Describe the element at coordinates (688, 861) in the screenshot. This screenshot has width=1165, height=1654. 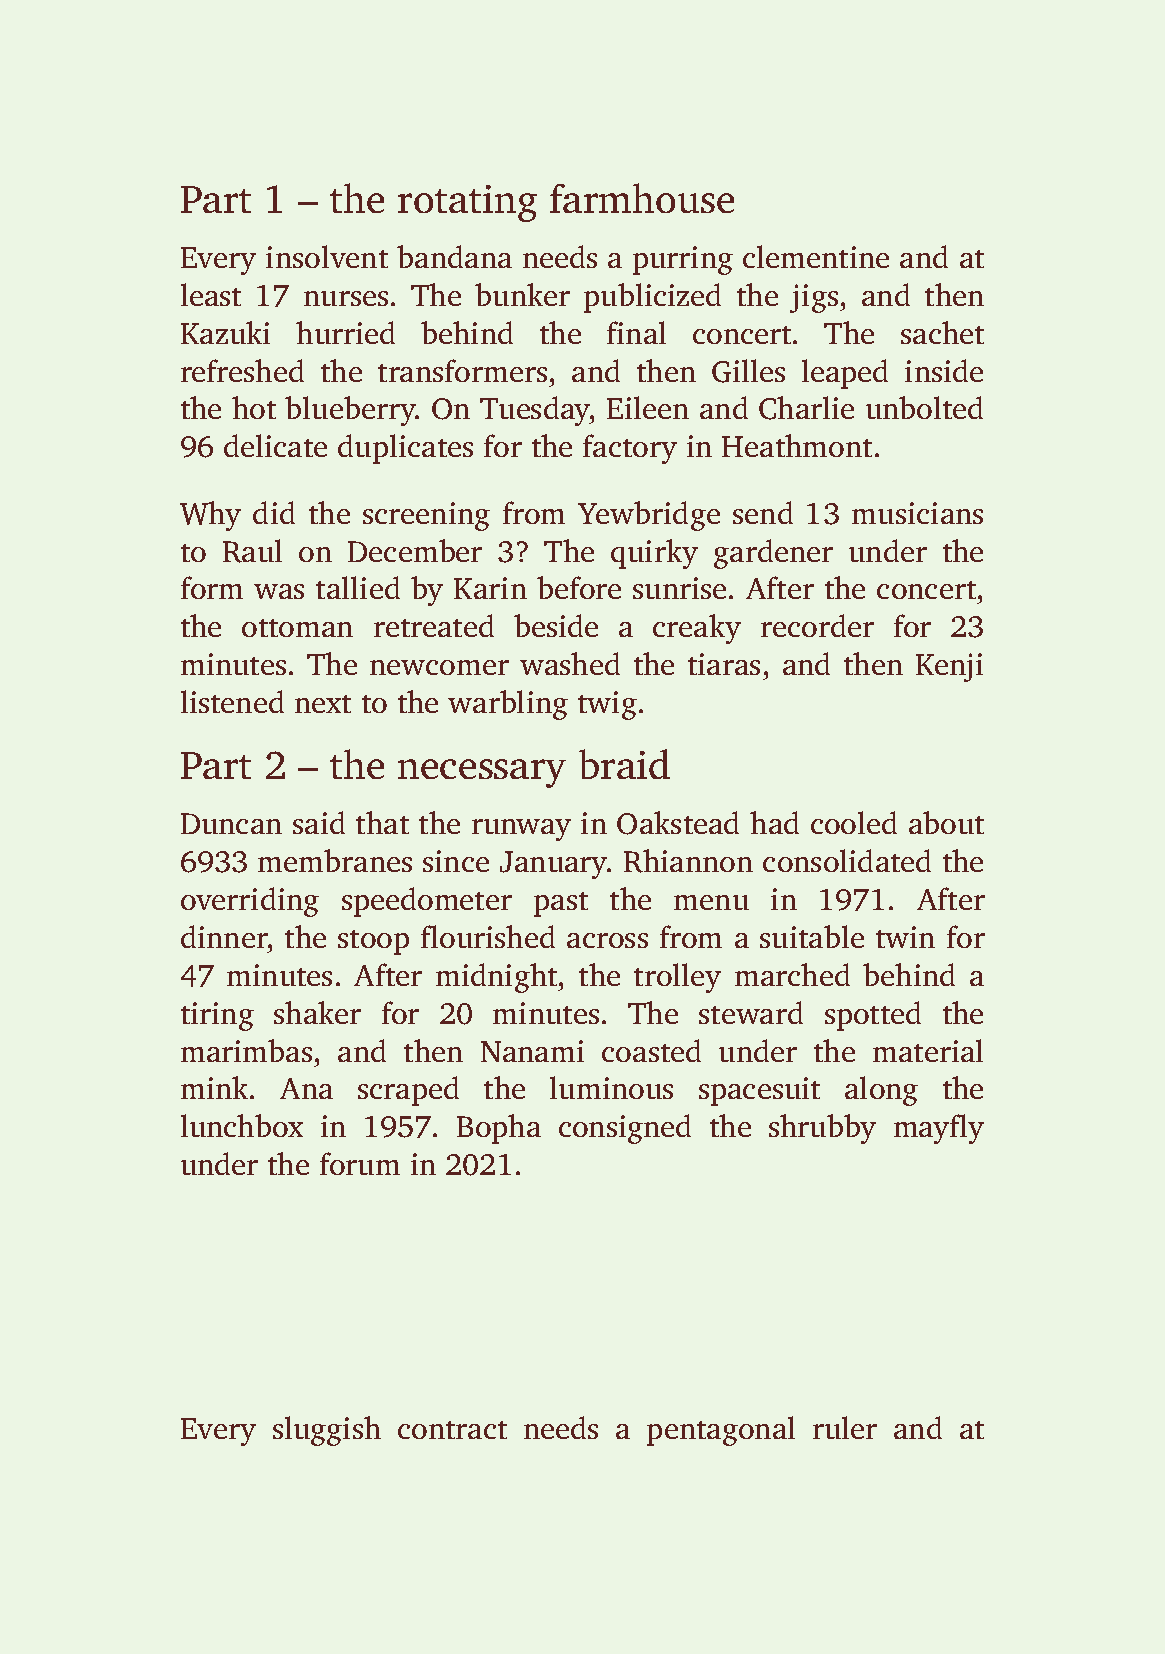
I see `Rhiannon` at that location.
